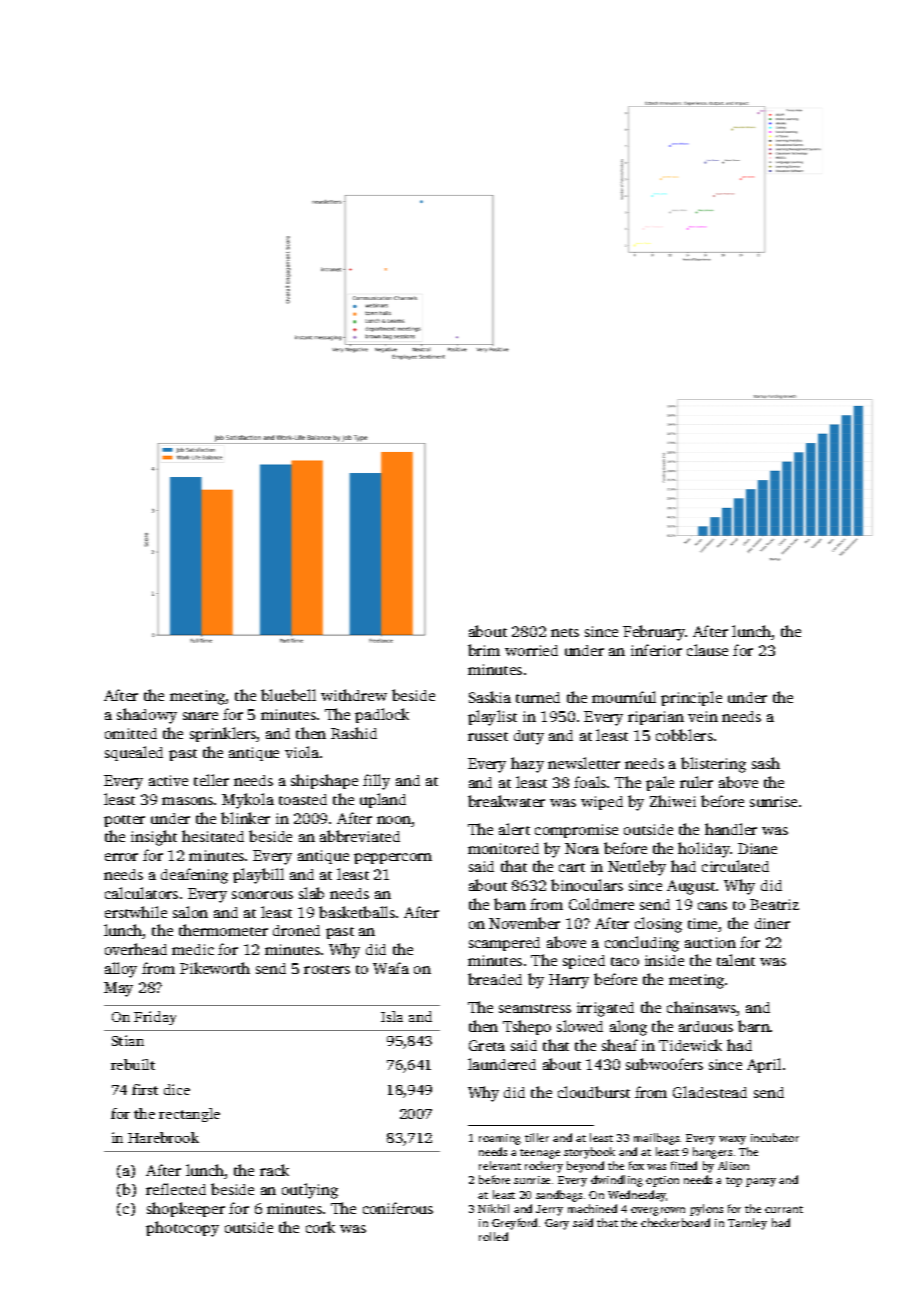 This page has width=908, height=1316. I want to click on Rashid, so click(354, 733).
